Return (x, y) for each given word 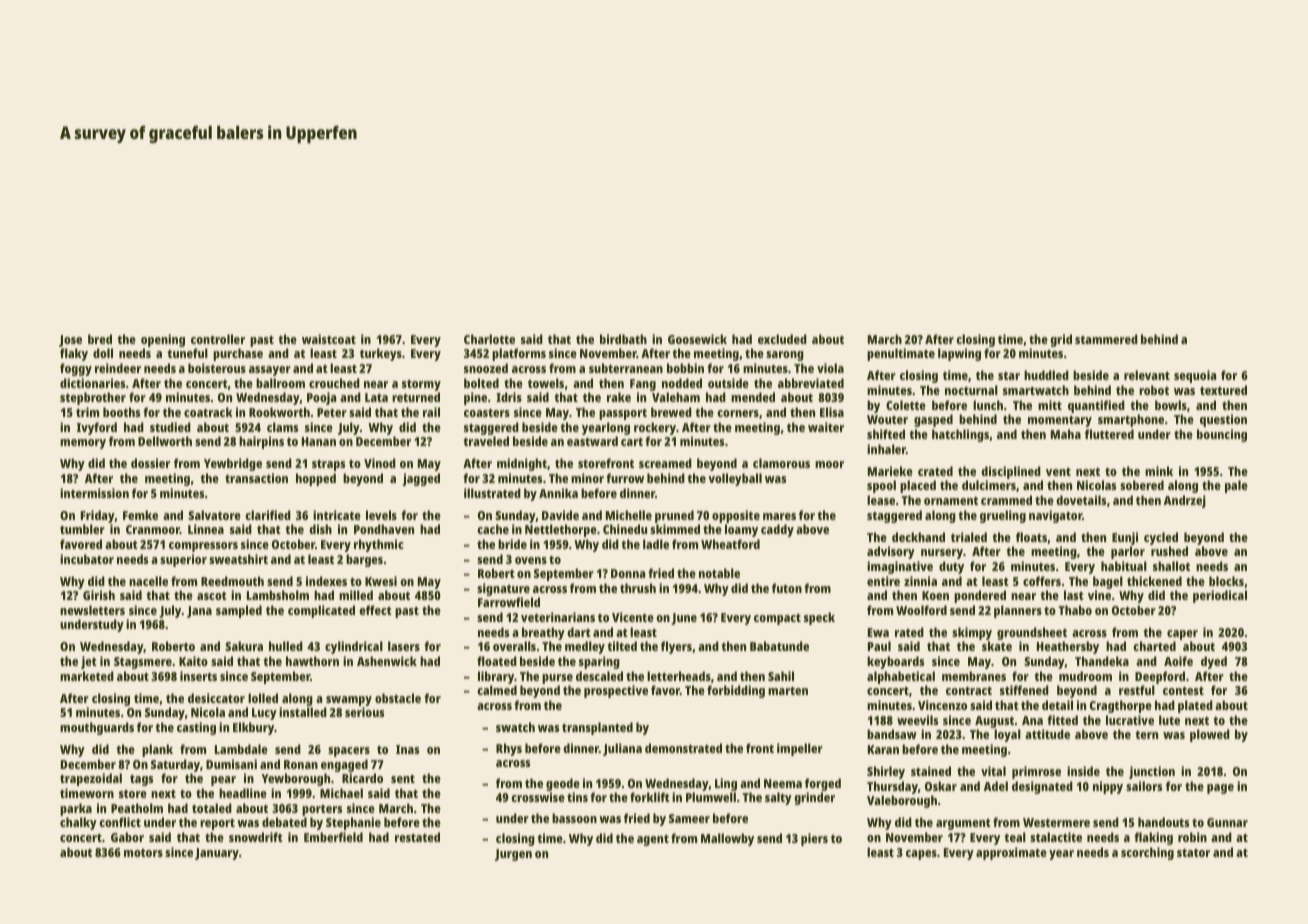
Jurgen (513, 855)
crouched (334, 383)
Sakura (244, 646)
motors (143, 853)
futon (787, 588)
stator (1193, 852)
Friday (98, 516)
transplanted (597, 728)
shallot (1171, 566)
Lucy (264, 714)
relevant (1147, 375)
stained (931, 771)
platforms (519, 354)
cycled (1161, 538)
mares (779, 516)
